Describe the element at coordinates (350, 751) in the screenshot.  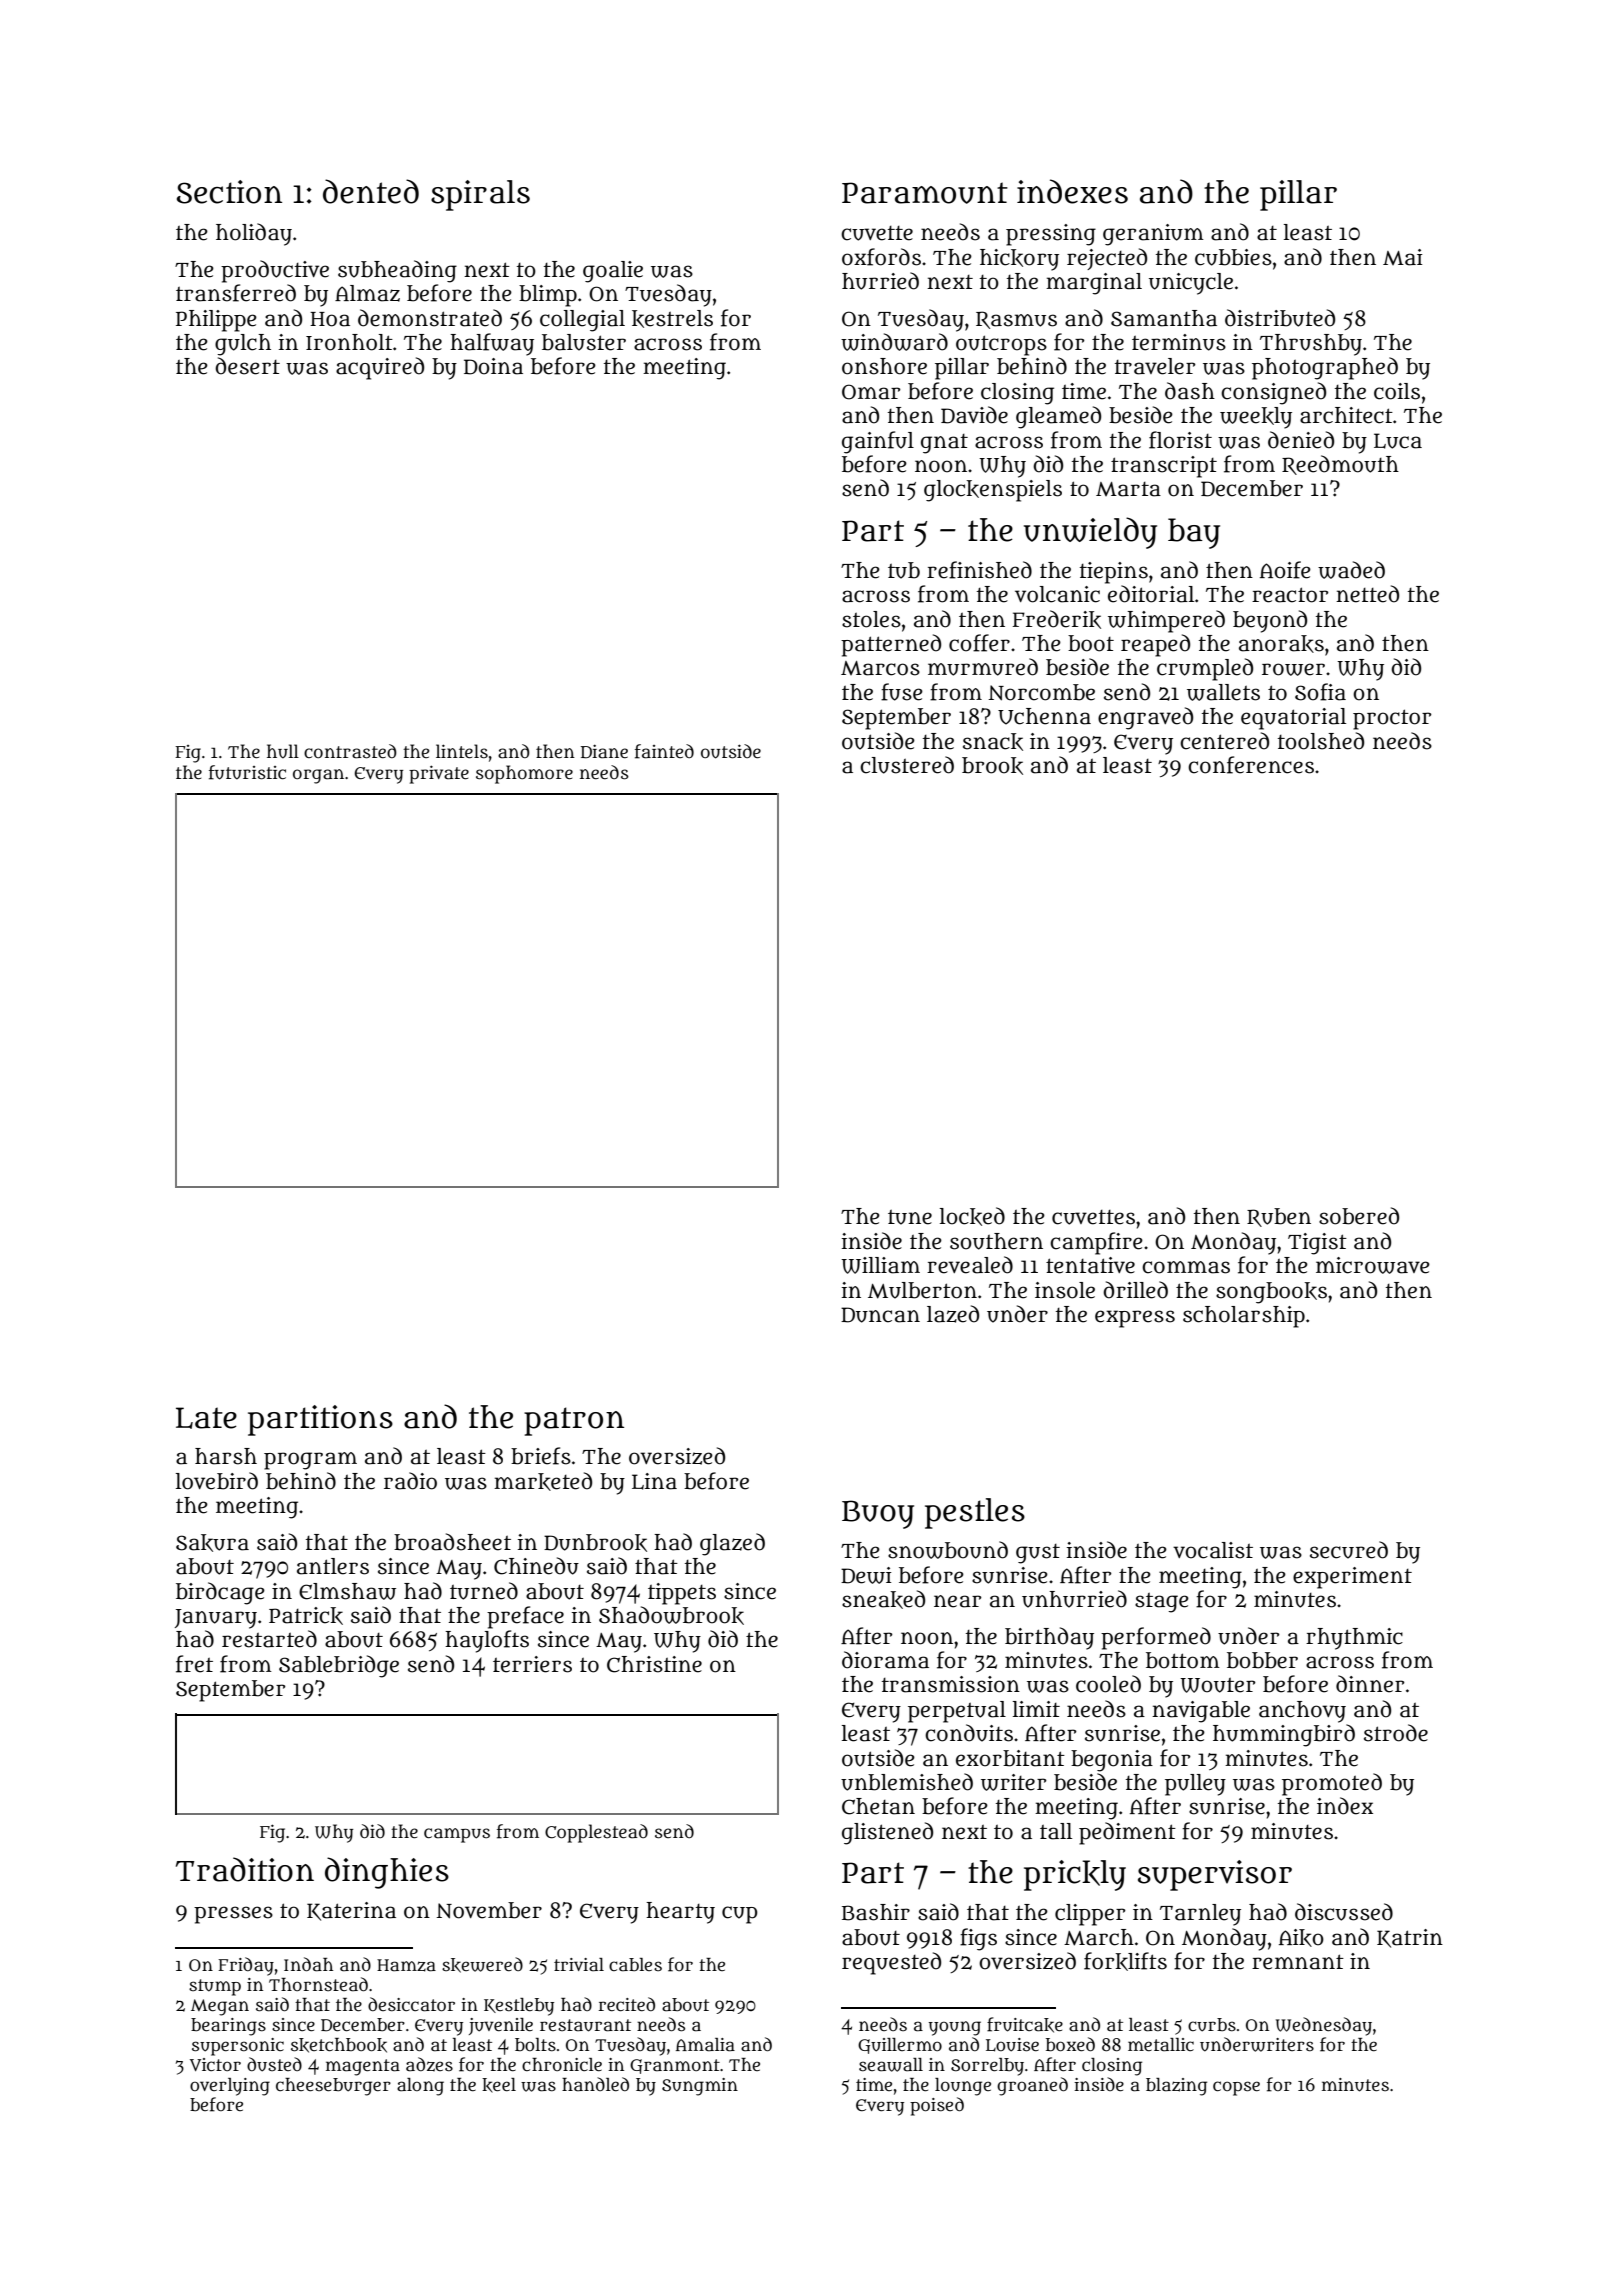
I see `contrasted` at that location.
